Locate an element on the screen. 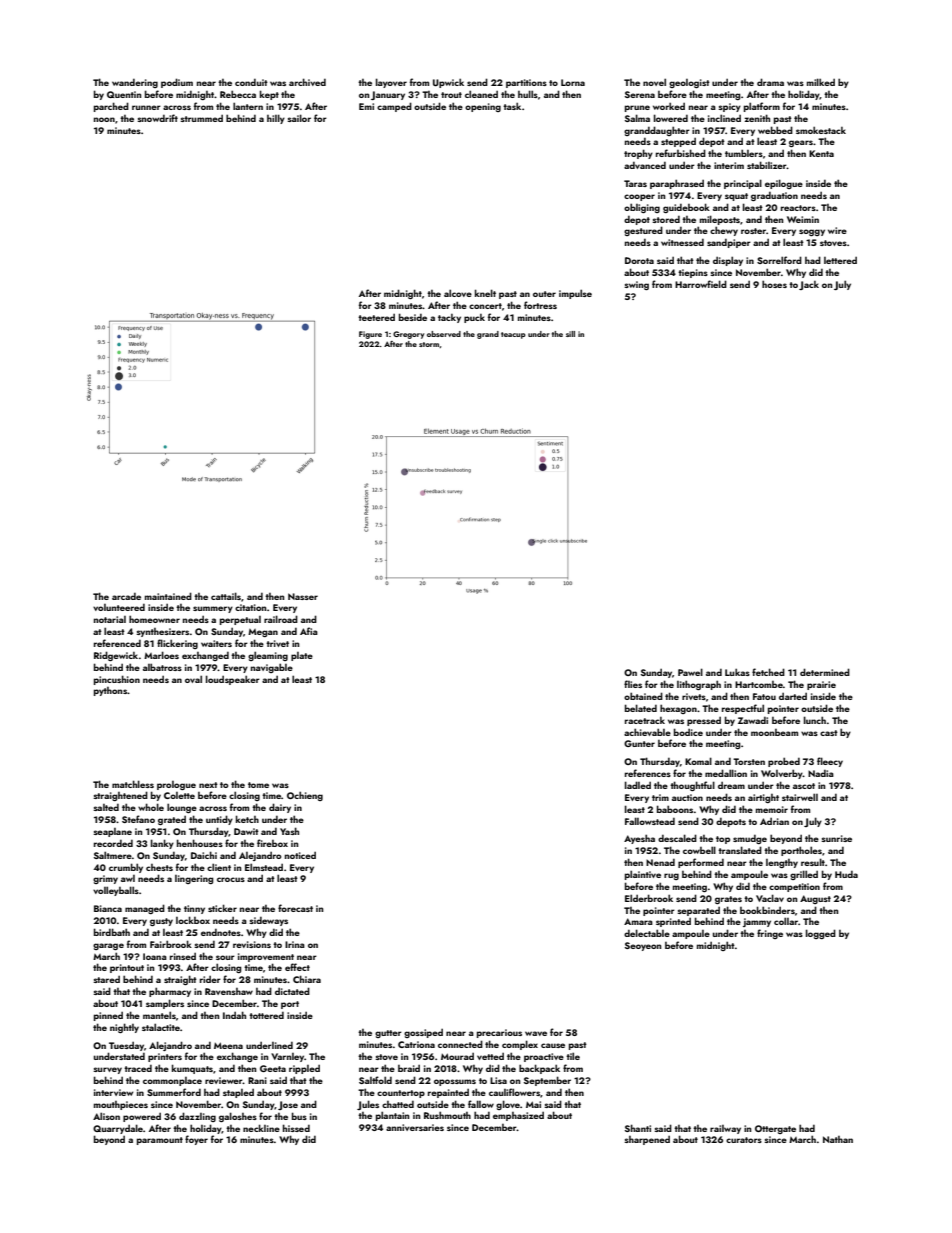 The width and height of the screenshot is (952, 1233). alcove is located at coordinates (458, 293).
